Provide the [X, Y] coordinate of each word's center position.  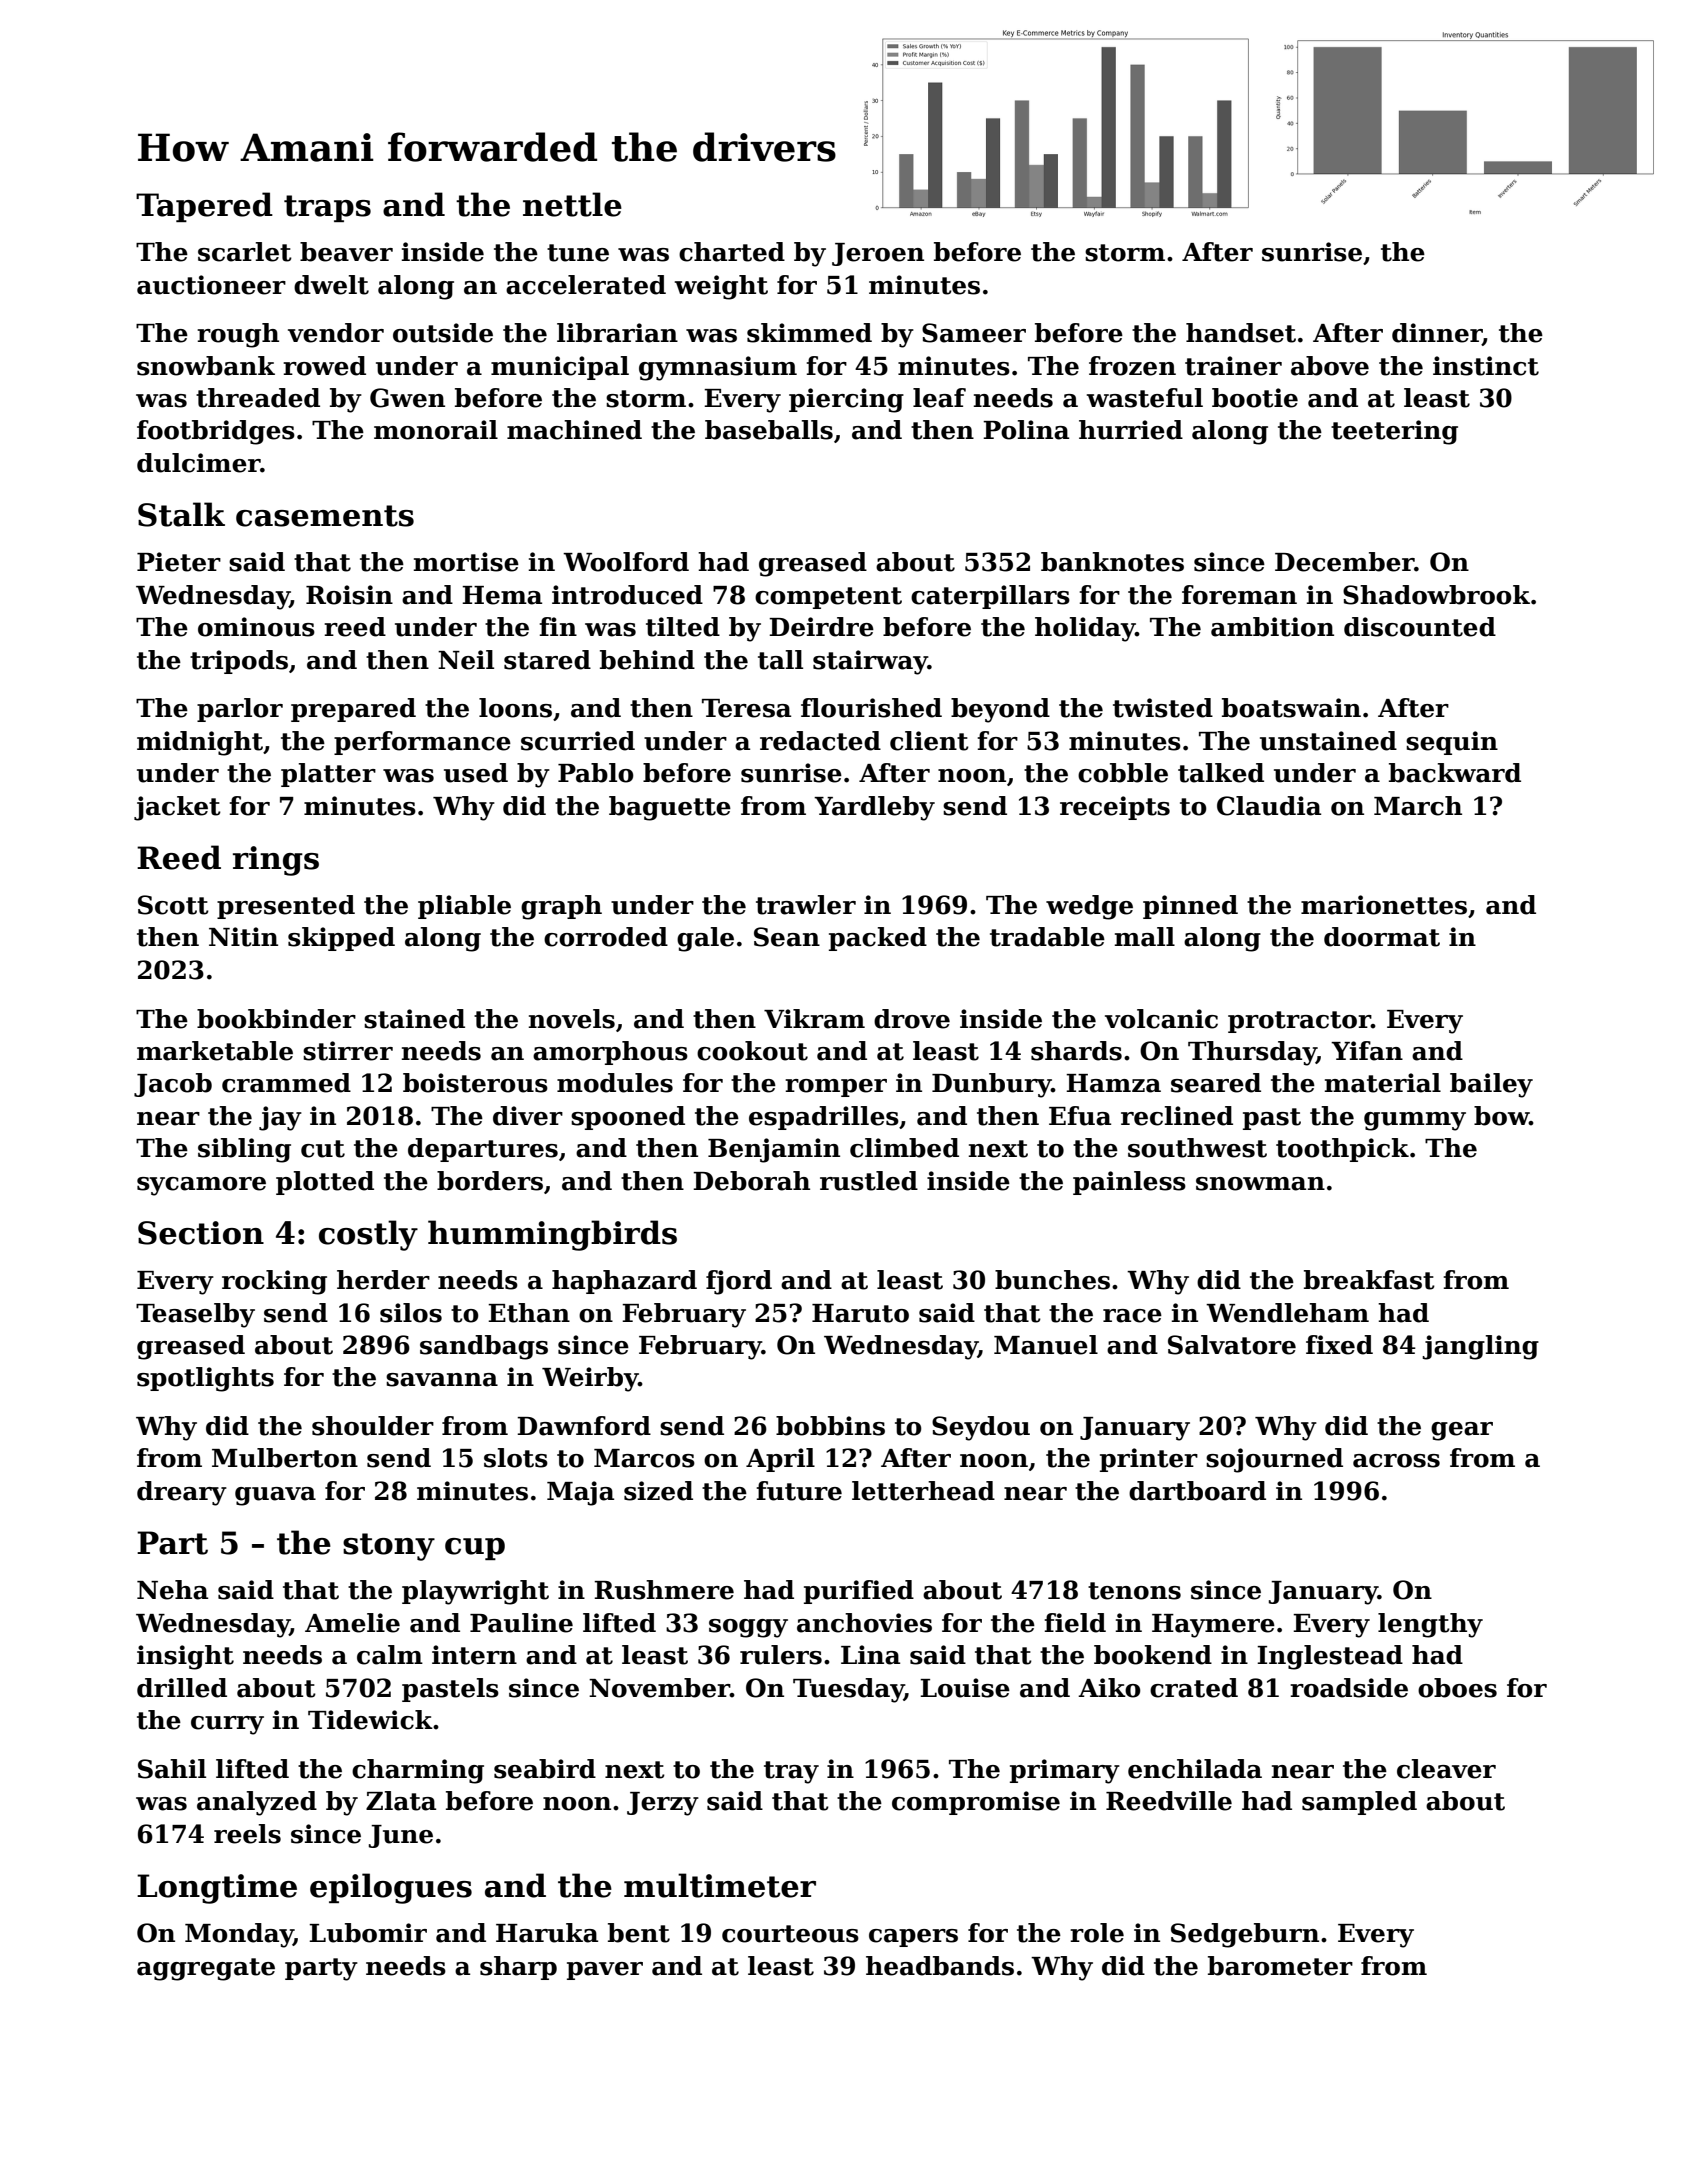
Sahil [172, 1769]
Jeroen [878, 254]
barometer [1280, 1966]
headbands [940, 1966]
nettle [572, 204]
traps [327, 208]
